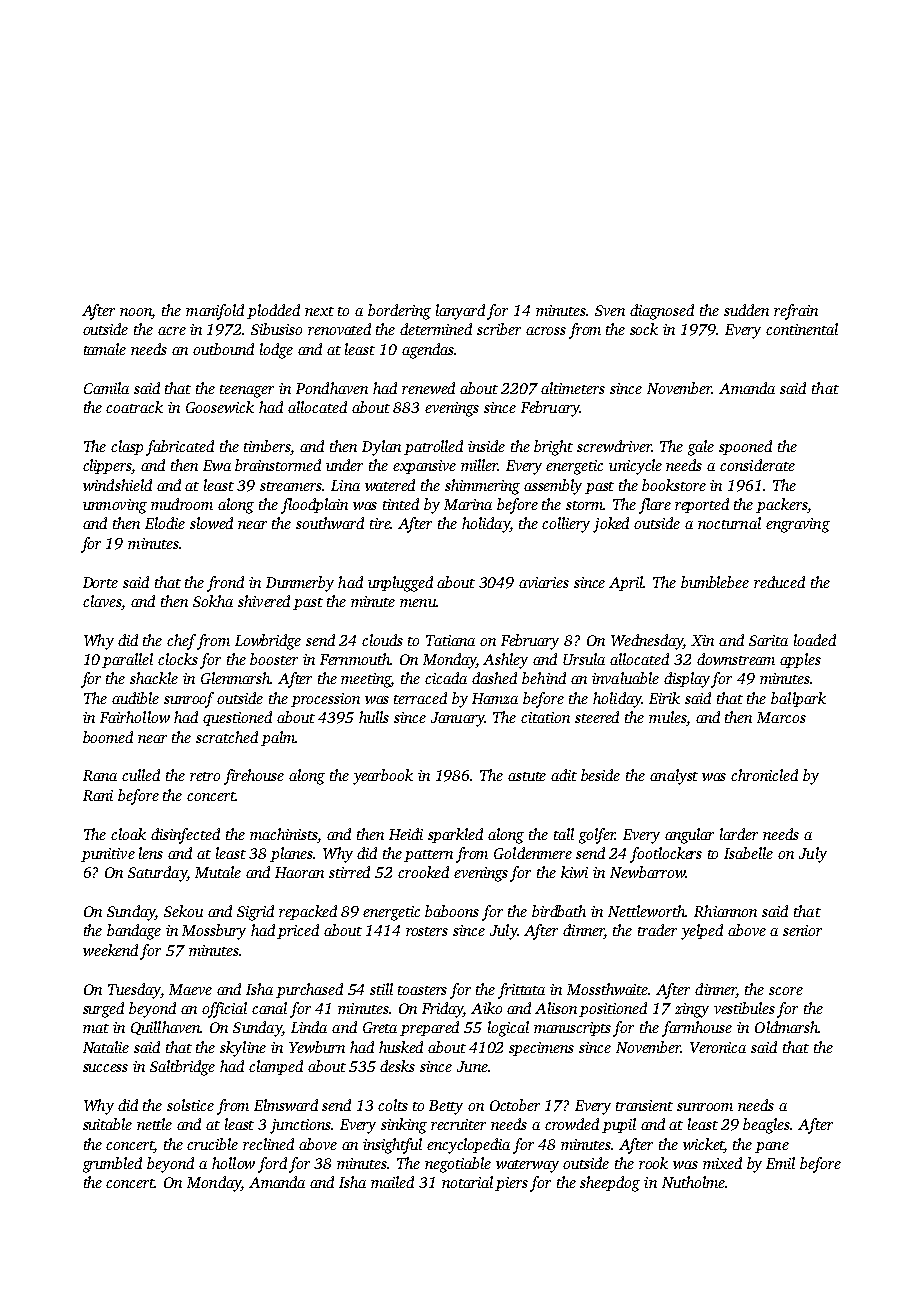  I want to click on gale, so click(701, 448).
